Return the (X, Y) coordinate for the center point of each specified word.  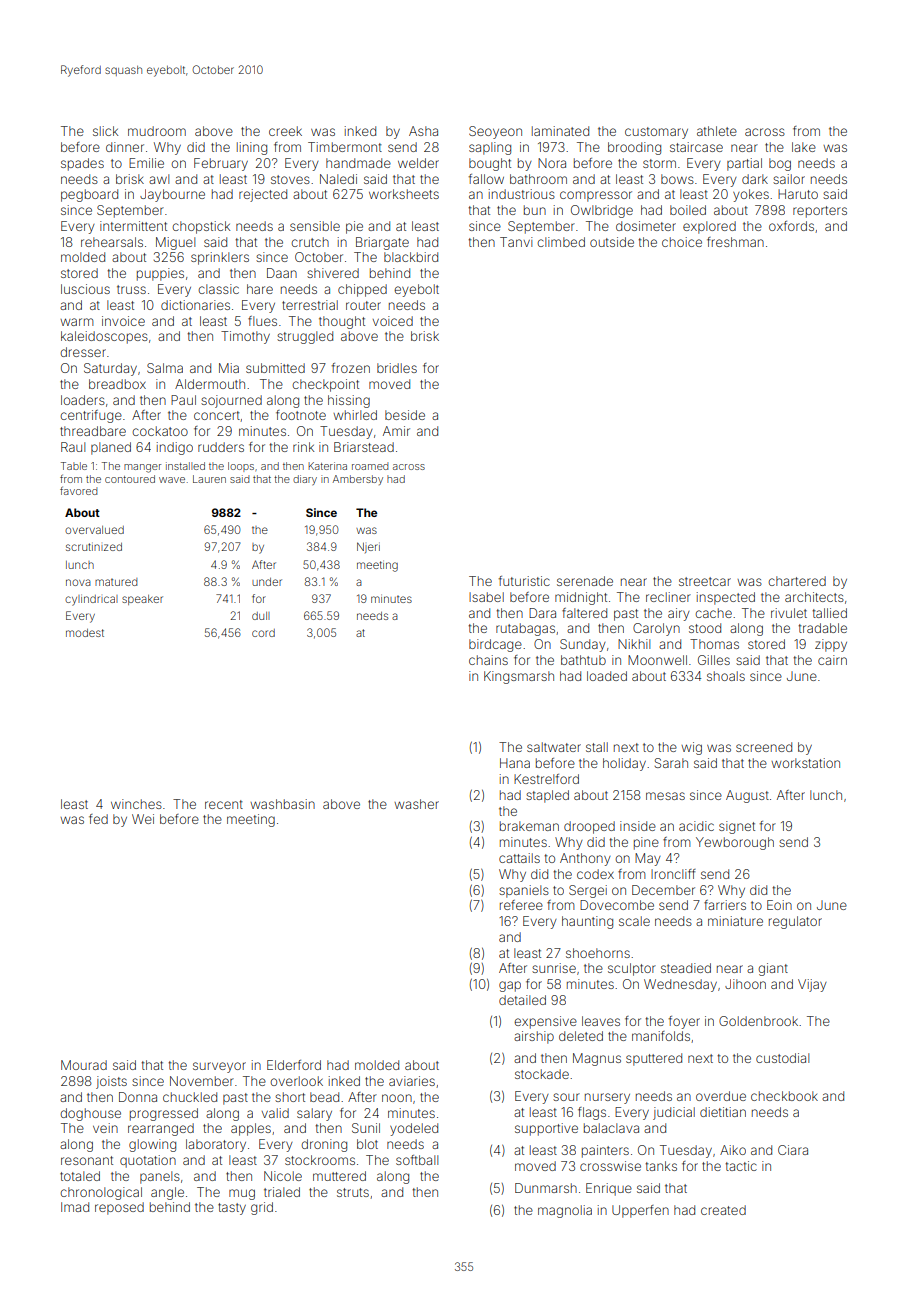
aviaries (412, 1081)
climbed (561, 242)
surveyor (219, 1067)
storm (659, 163)
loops (241, 467)
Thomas (714, 644)
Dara (542, 613)
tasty (232, 1209)
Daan (282, 273)
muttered (339, 1176)
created (723, 1210)
